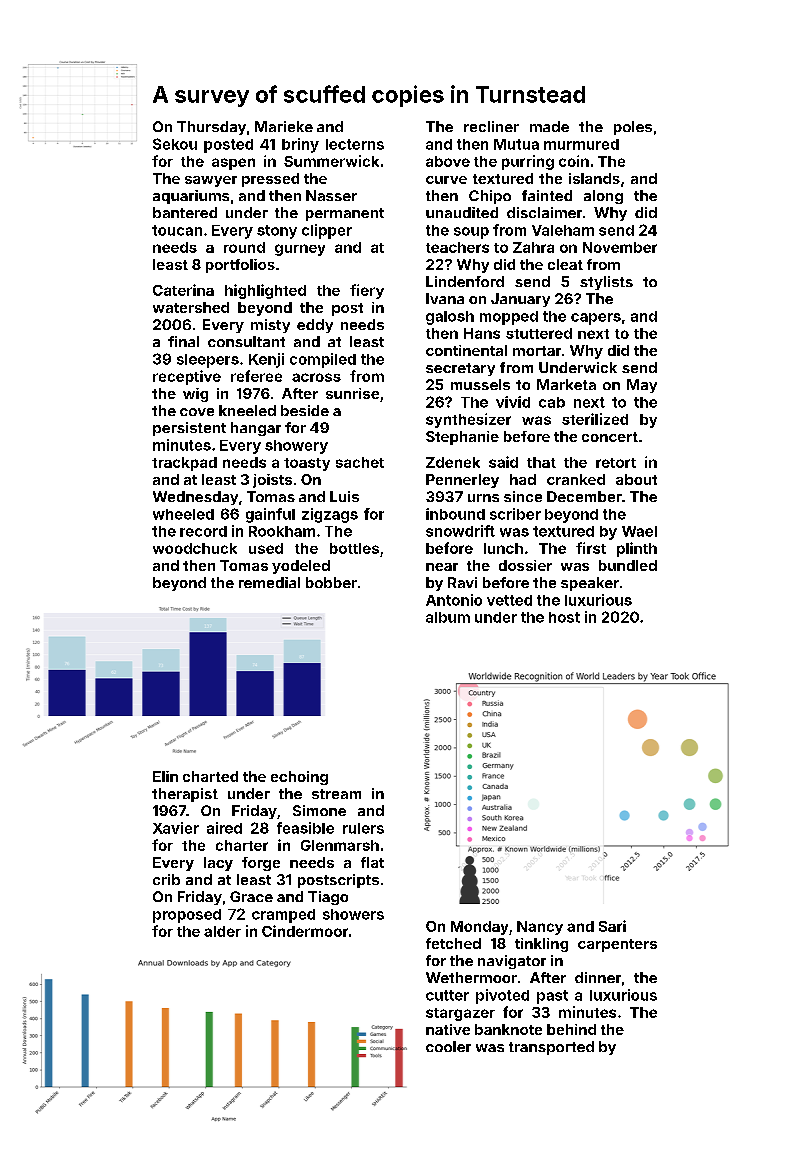 This screenshot has height=1149, width=810. What do you see at coordinates (564, 617) in the screenshot?
I see `host` at bounding box center [564, 617].
